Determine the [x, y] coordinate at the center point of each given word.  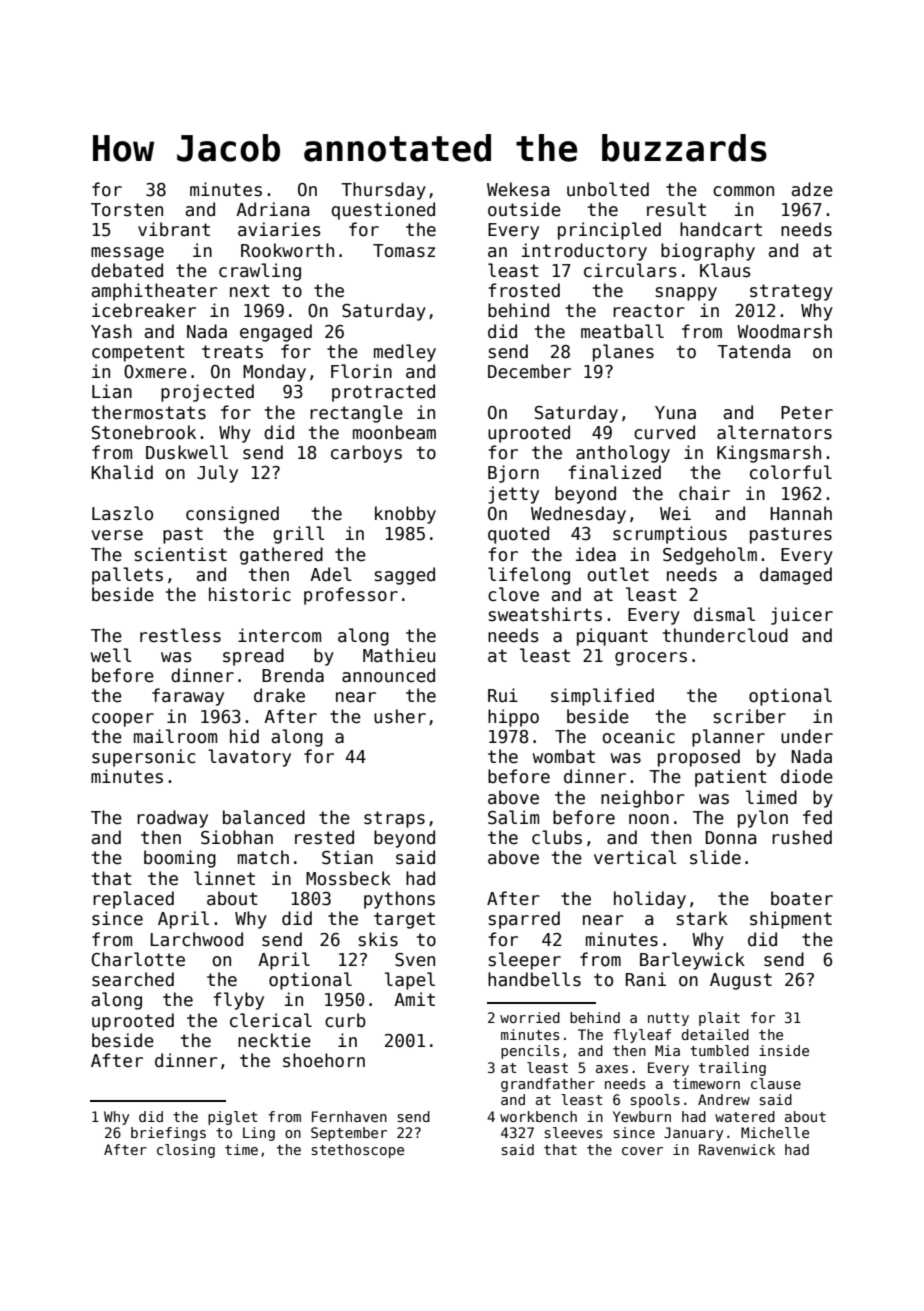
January [693, 1134]
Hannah [801, 513]
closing [186, 1151]
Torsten [127, 210]
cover [642, 1151]
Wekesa [518, 189]
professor [351, 596]
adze [812, 189]
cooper [123, 720]
